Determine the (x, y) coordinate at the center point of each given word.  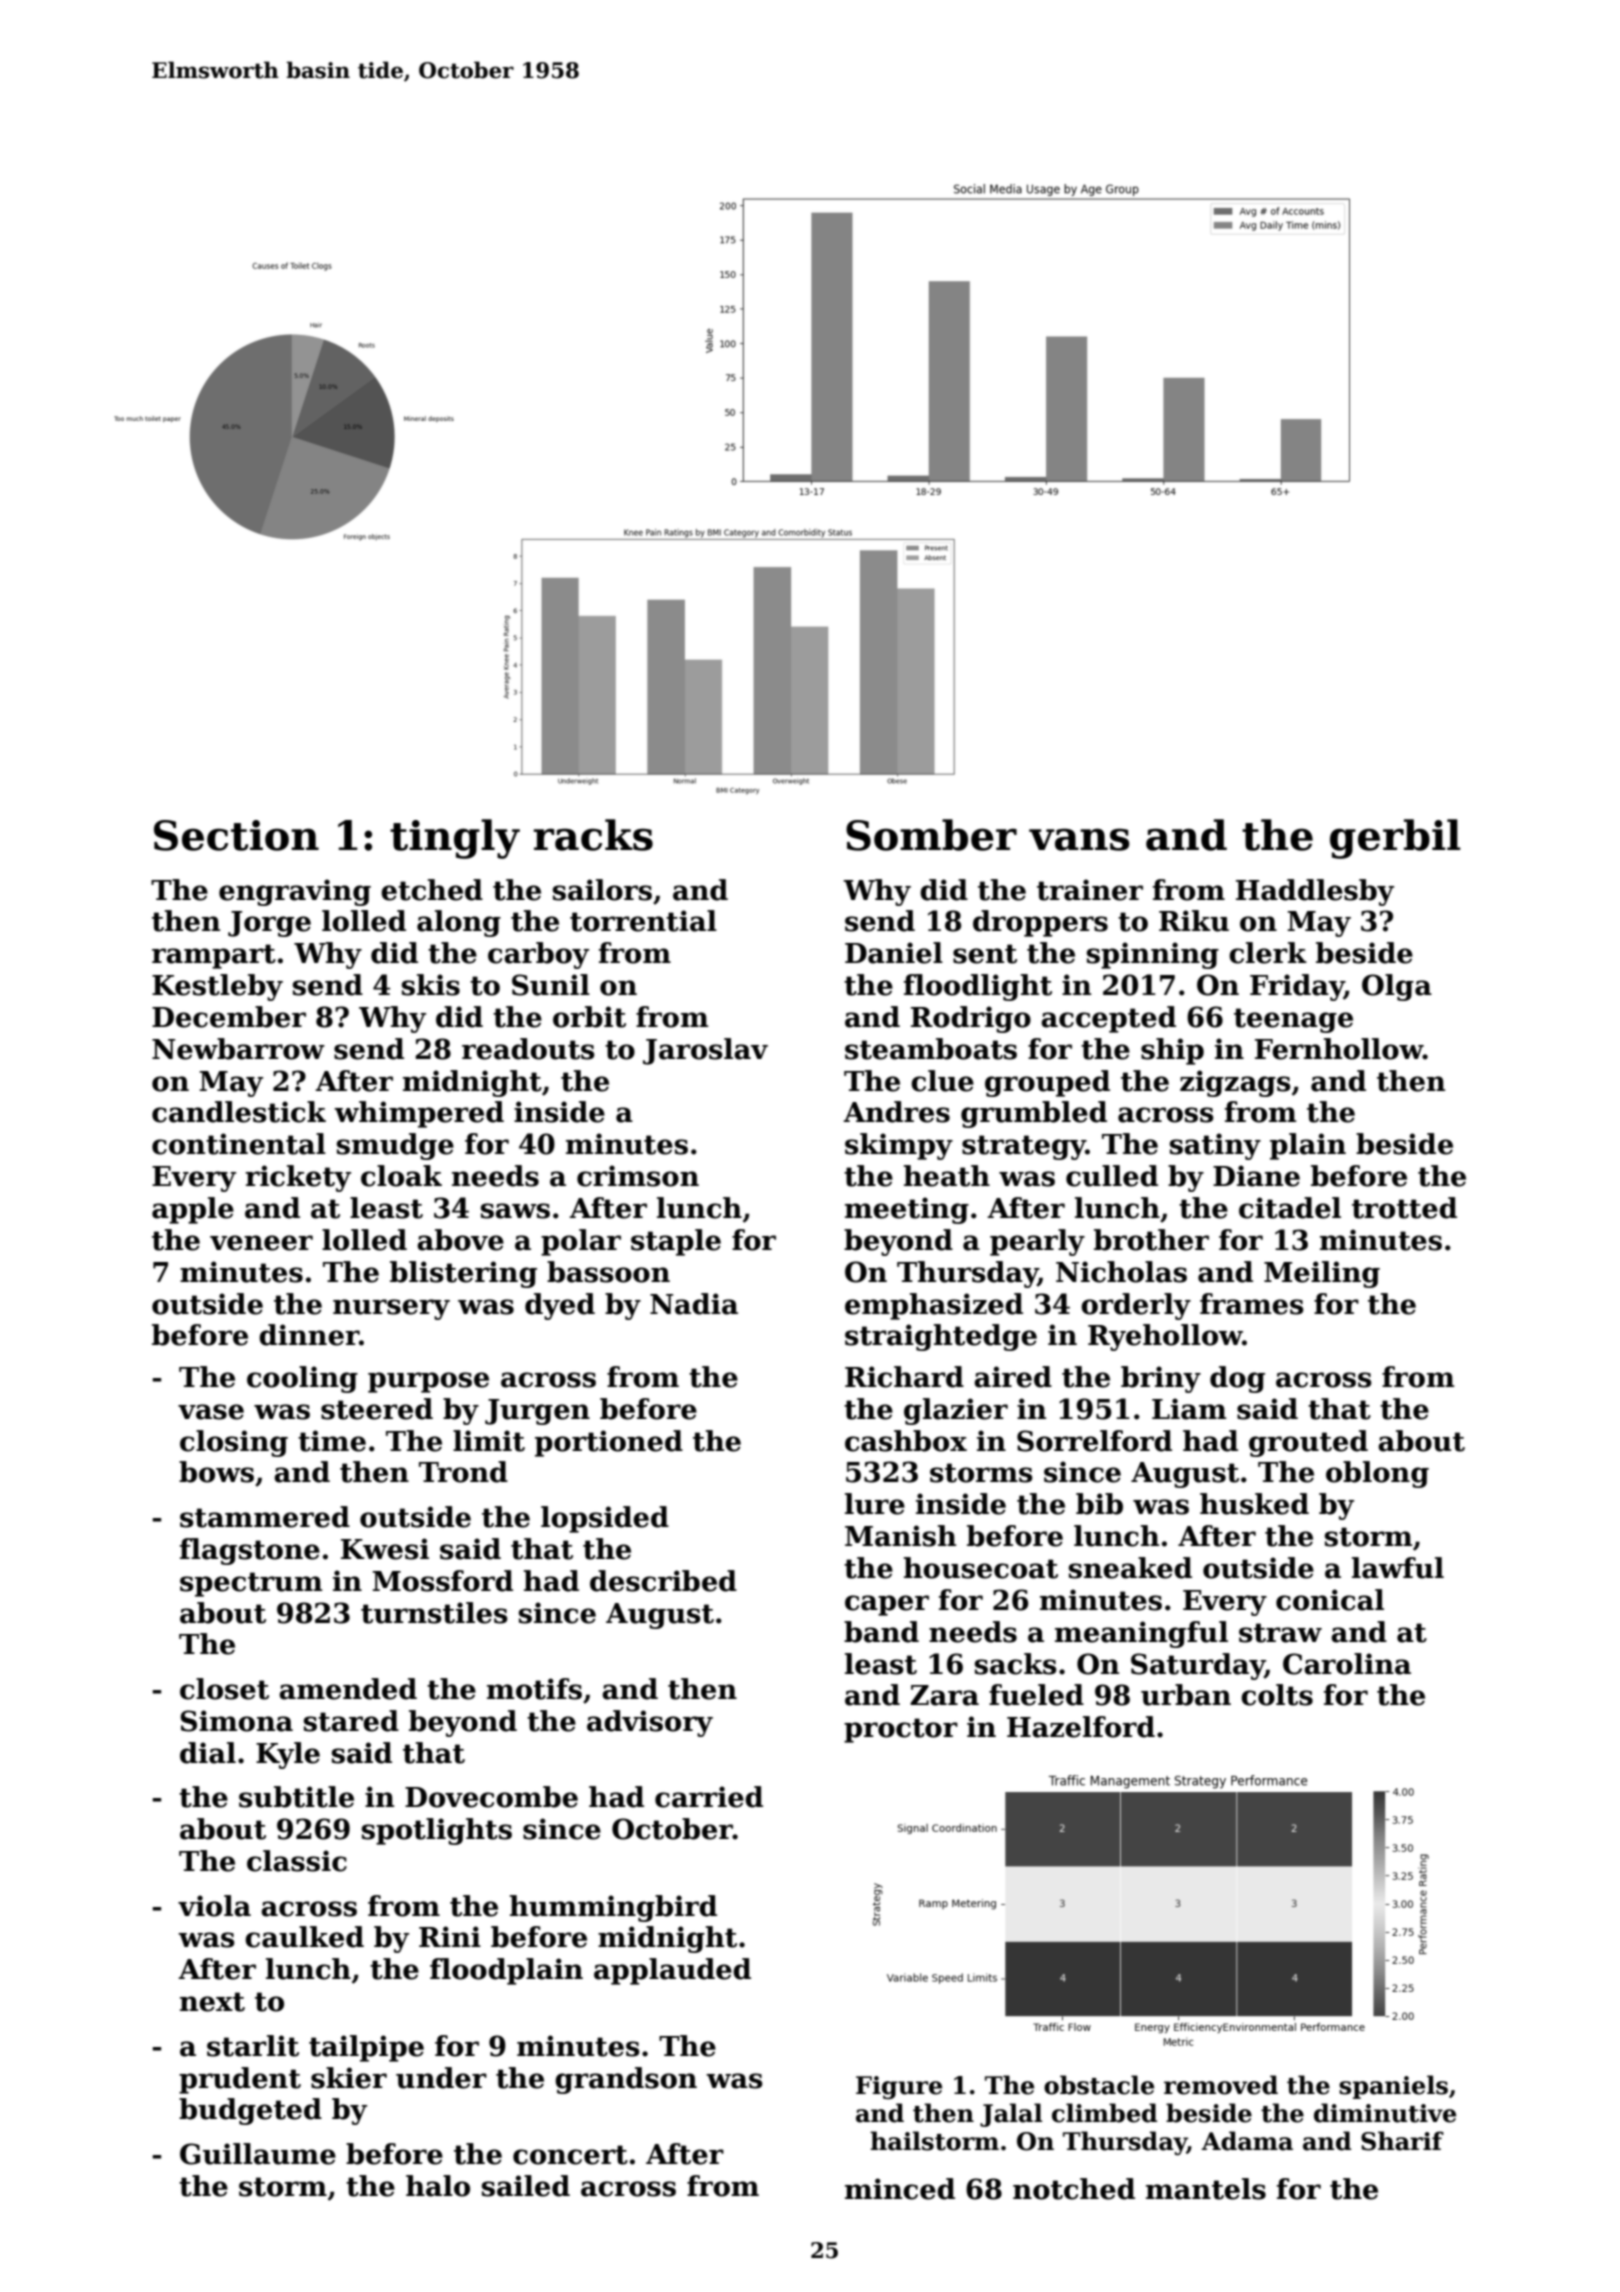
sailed (526, 2186)
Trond (463, 1472)
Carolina (1347, 1664)
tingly (455, 839)
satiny (1215, 1146)
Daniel (894, 953)
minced (900, 2189)
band (881, 1632)
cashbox (906, 1441)
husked (1254, 1504)
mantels (1206, 2189)
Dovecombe (491, 1797)
